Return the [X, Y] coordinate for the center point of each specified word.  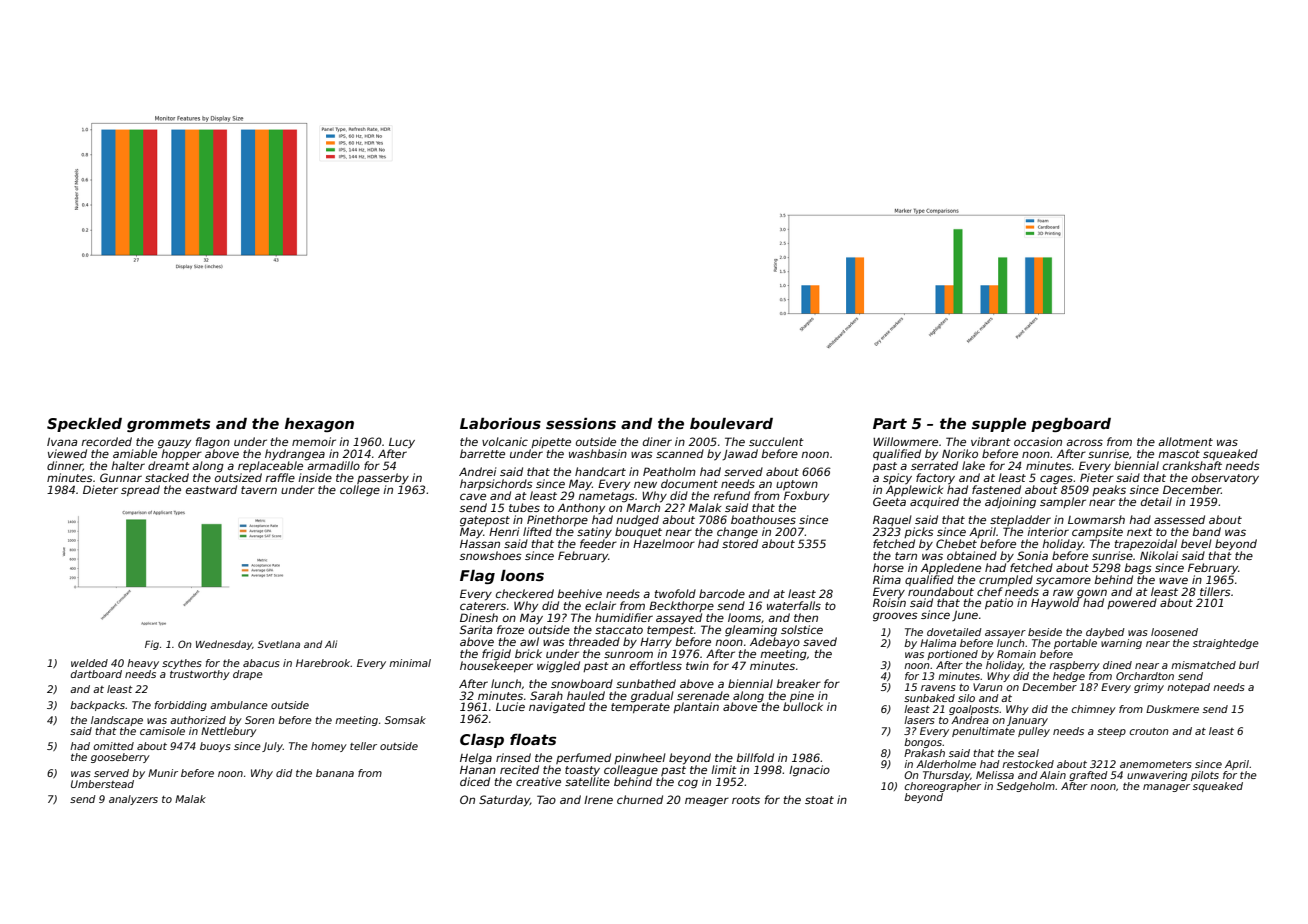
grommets [168, 425]
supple [999, 425]
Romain [1016, 654]
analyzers [133, 800]
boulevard [731, 423]
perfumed [583, 758]
